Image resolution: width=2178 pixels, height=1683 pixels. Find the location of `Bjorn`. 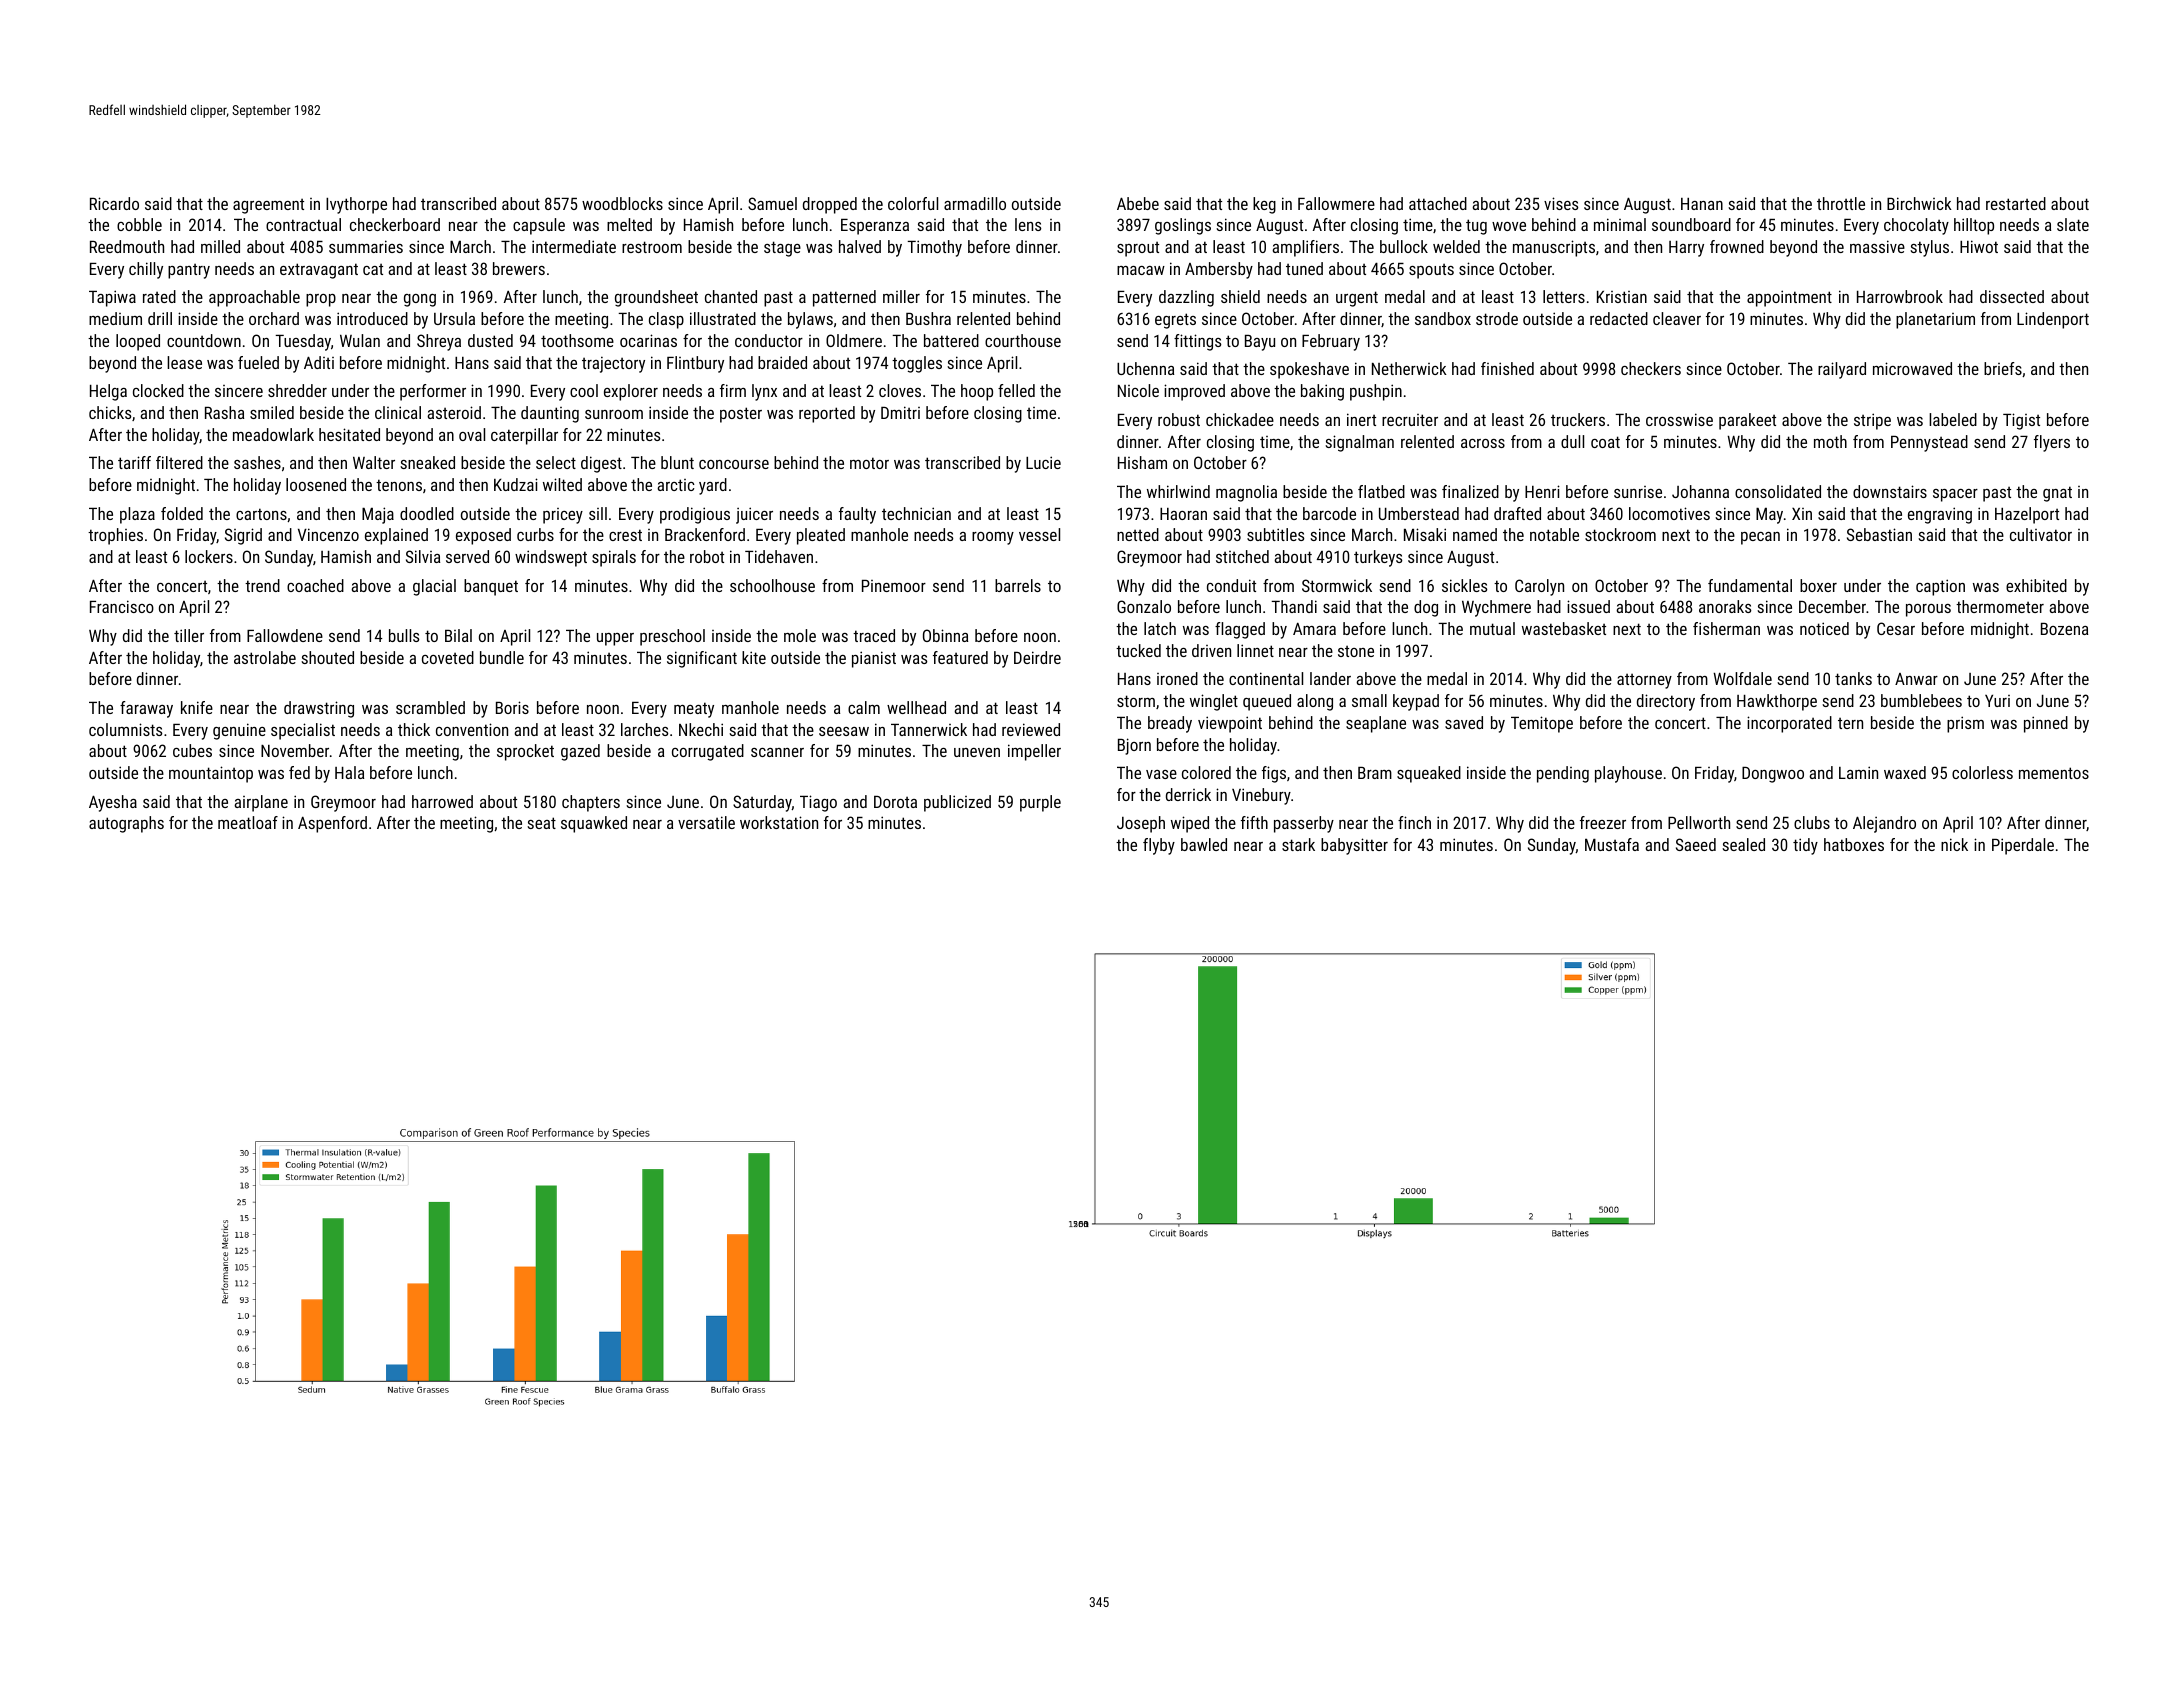

Bjorn is located at coordinates (1134, 746).
